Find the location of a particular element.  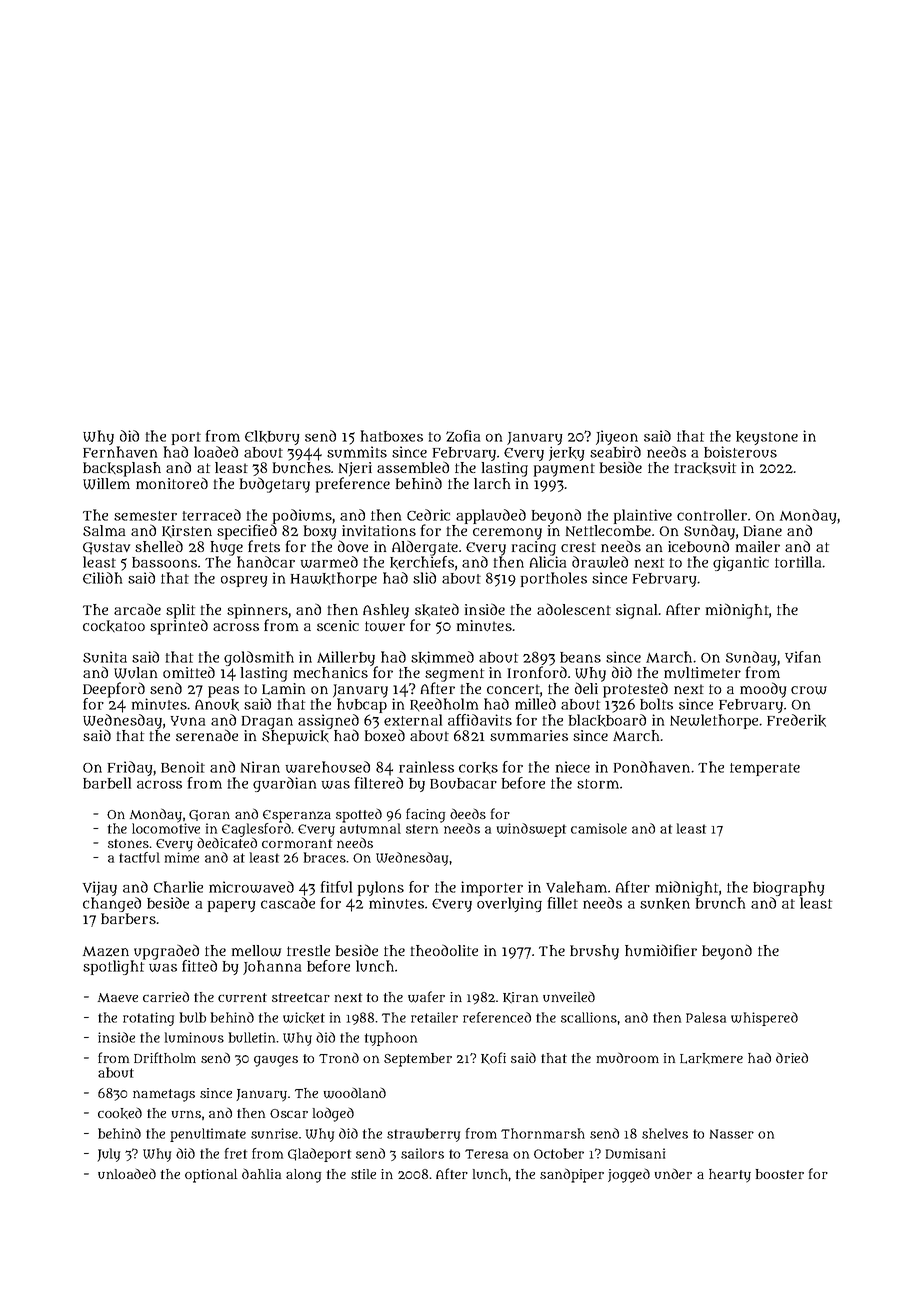

Zofia is located at coordinates (463, 436).
